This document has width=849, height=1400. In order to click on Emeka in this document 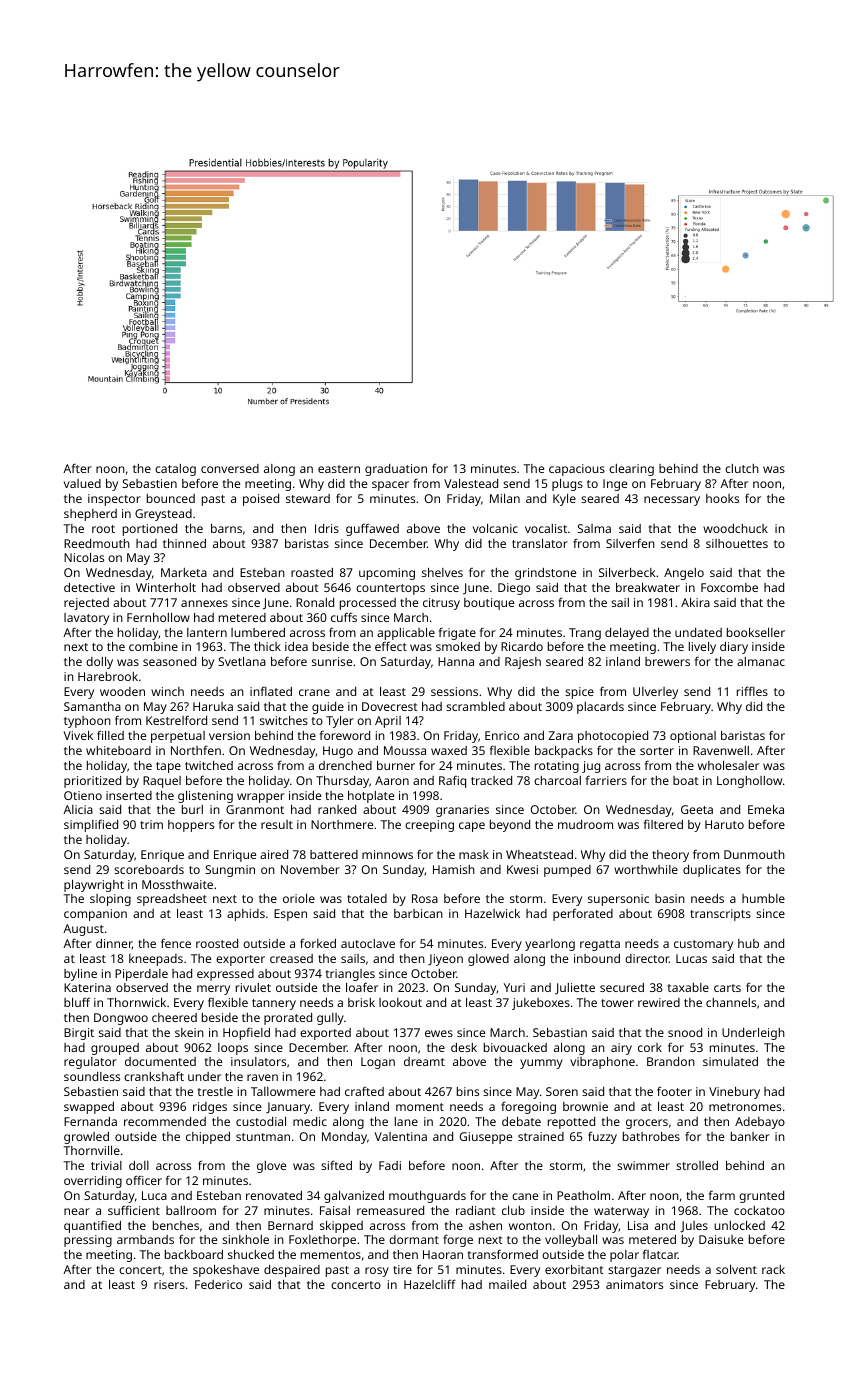, I will do `click(766, 809)`.
